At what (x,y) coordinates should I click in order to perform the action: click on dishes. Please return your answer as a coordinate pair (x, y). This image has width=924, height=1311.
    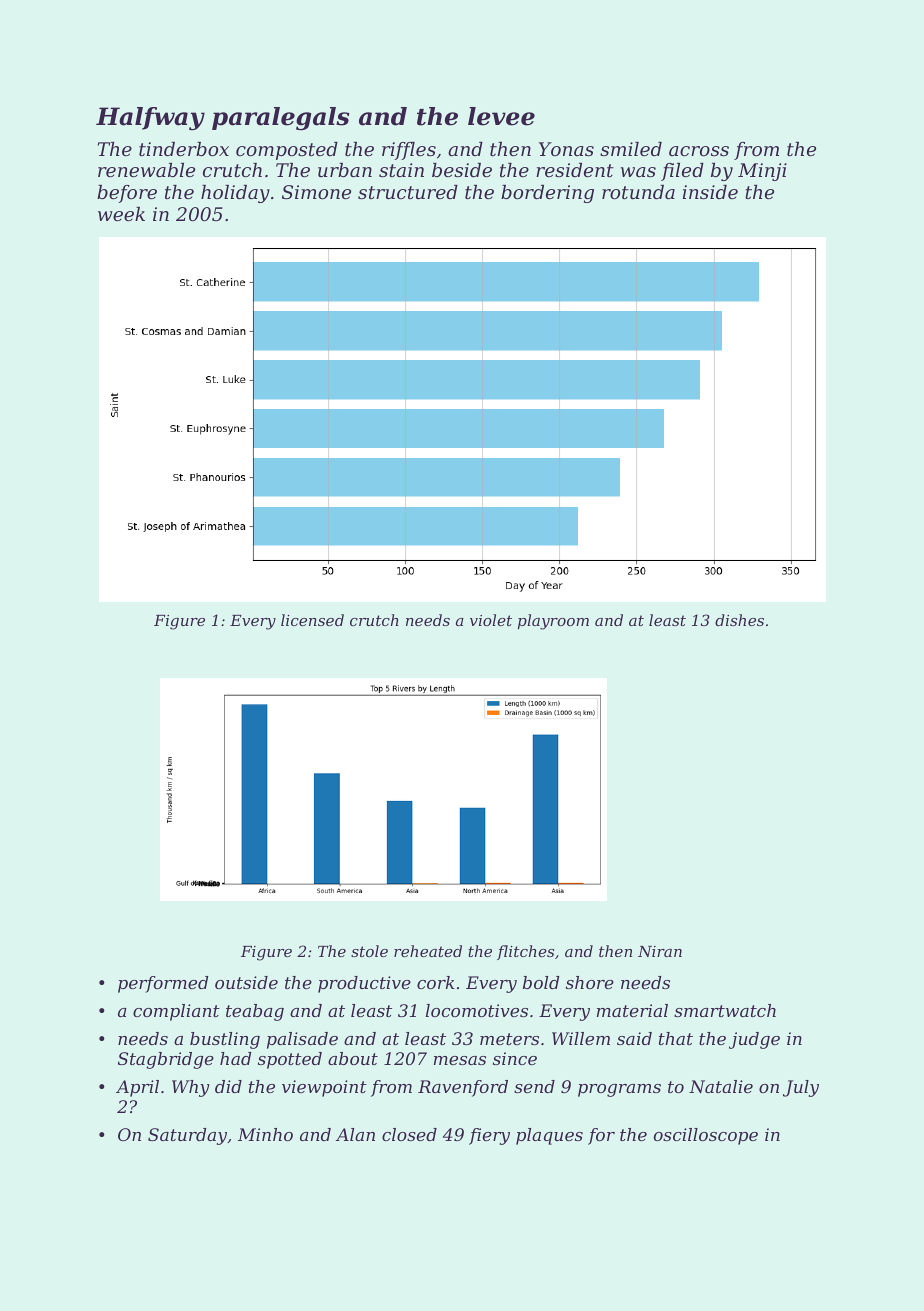
    Looking at the image, I should click on (739, 620).
